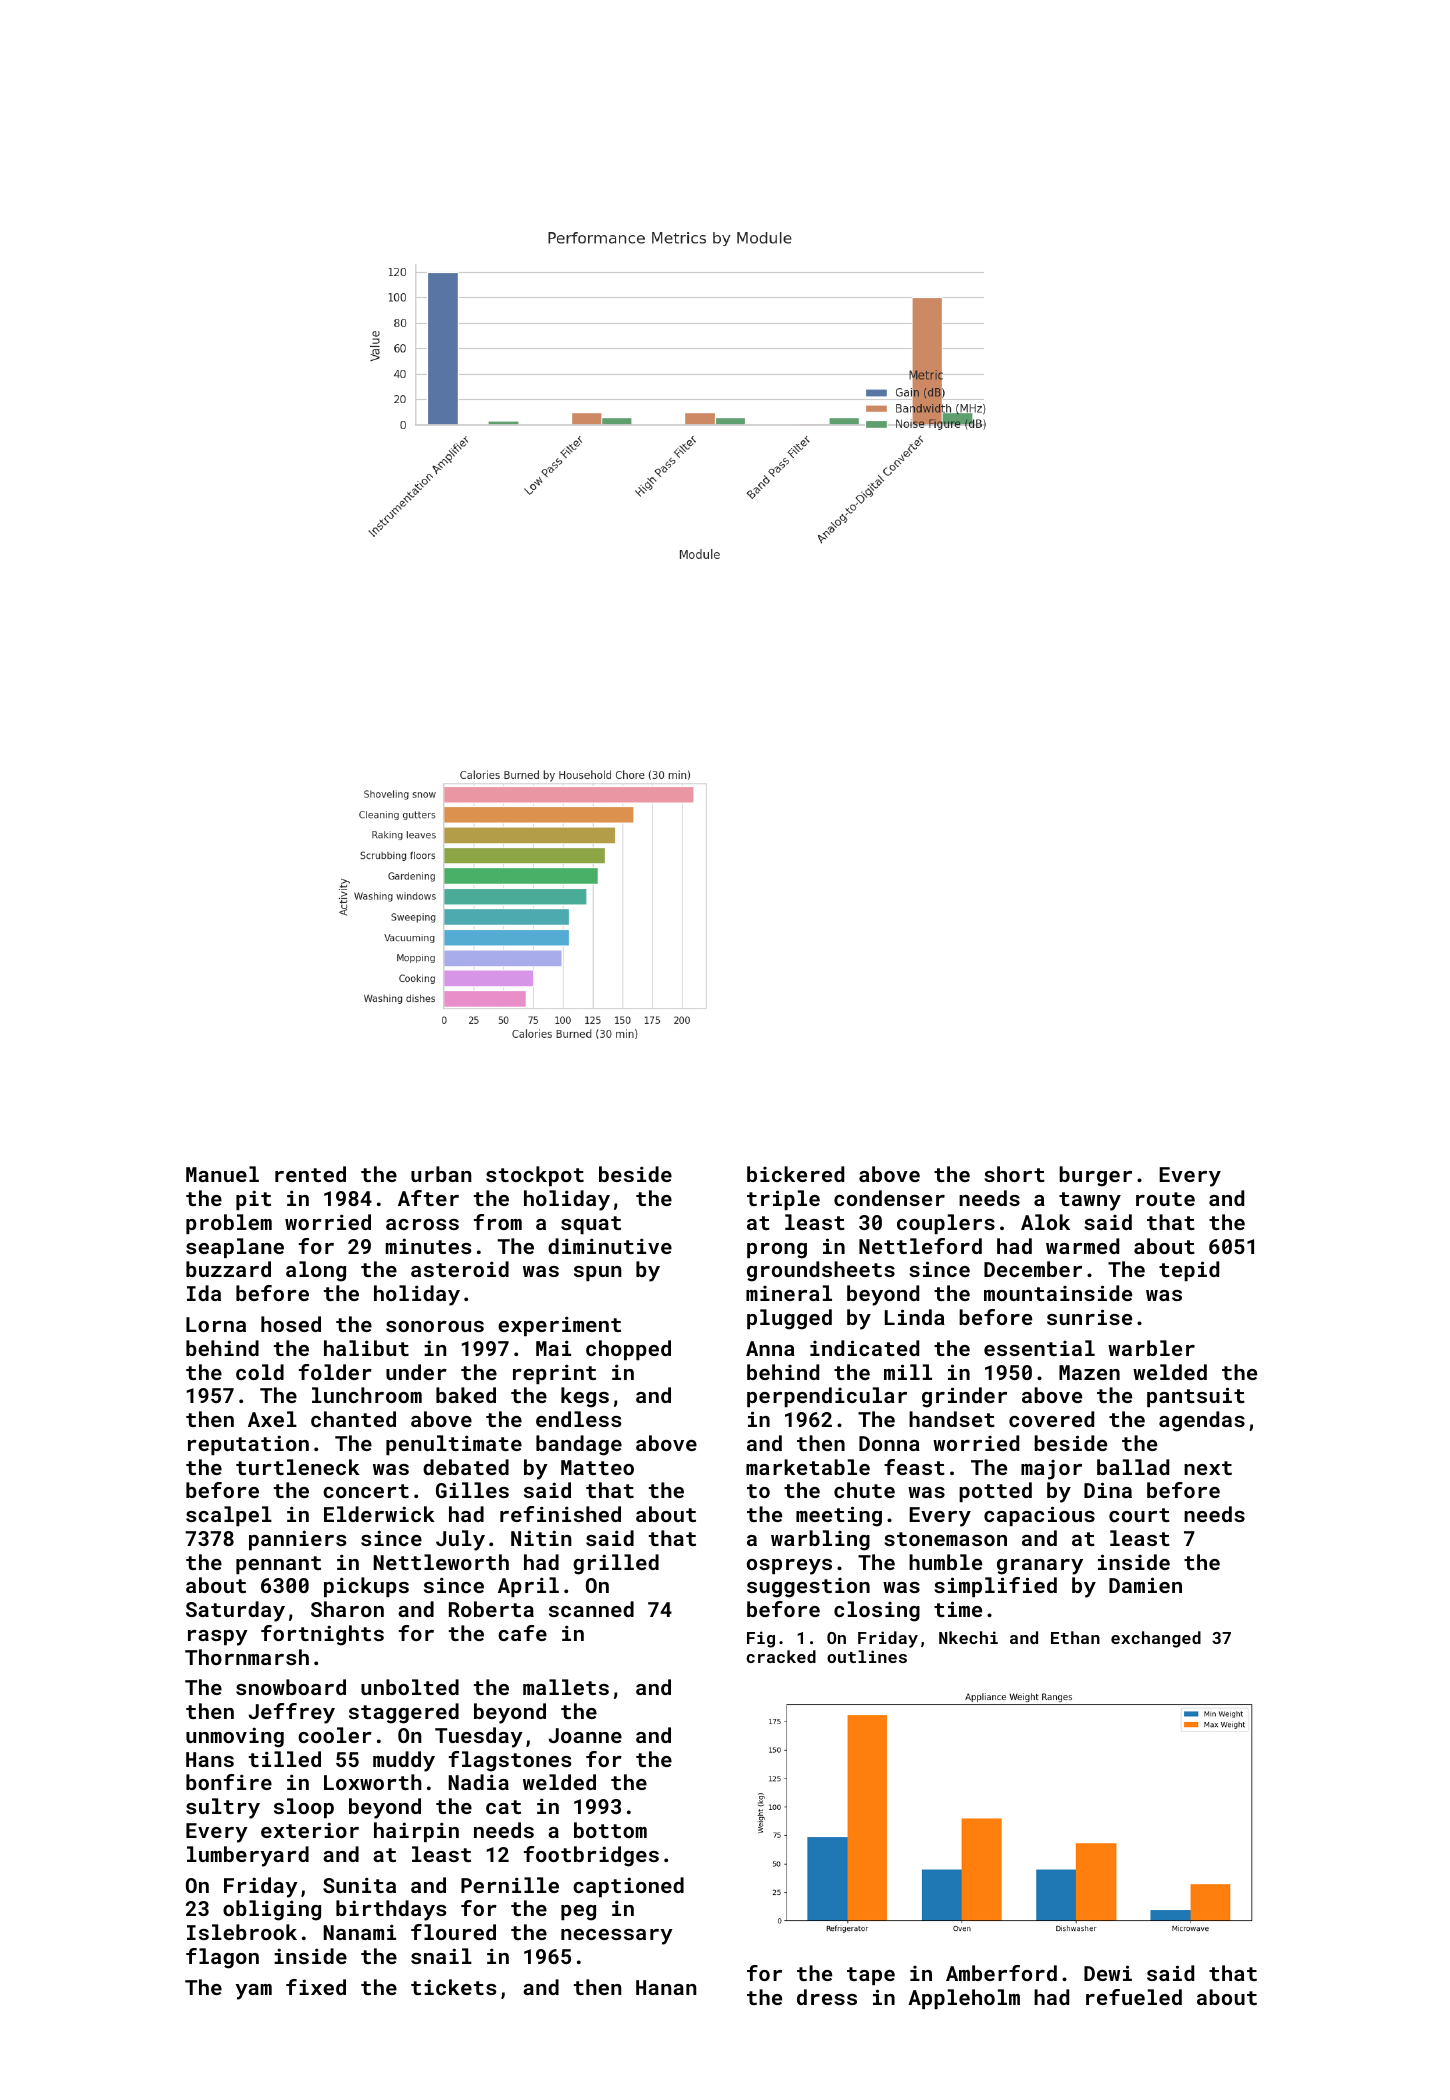 This image has height=2100, width=1450. Describe the element at coordinates (278, 1565) in the image. I see `pennant` at that location.
